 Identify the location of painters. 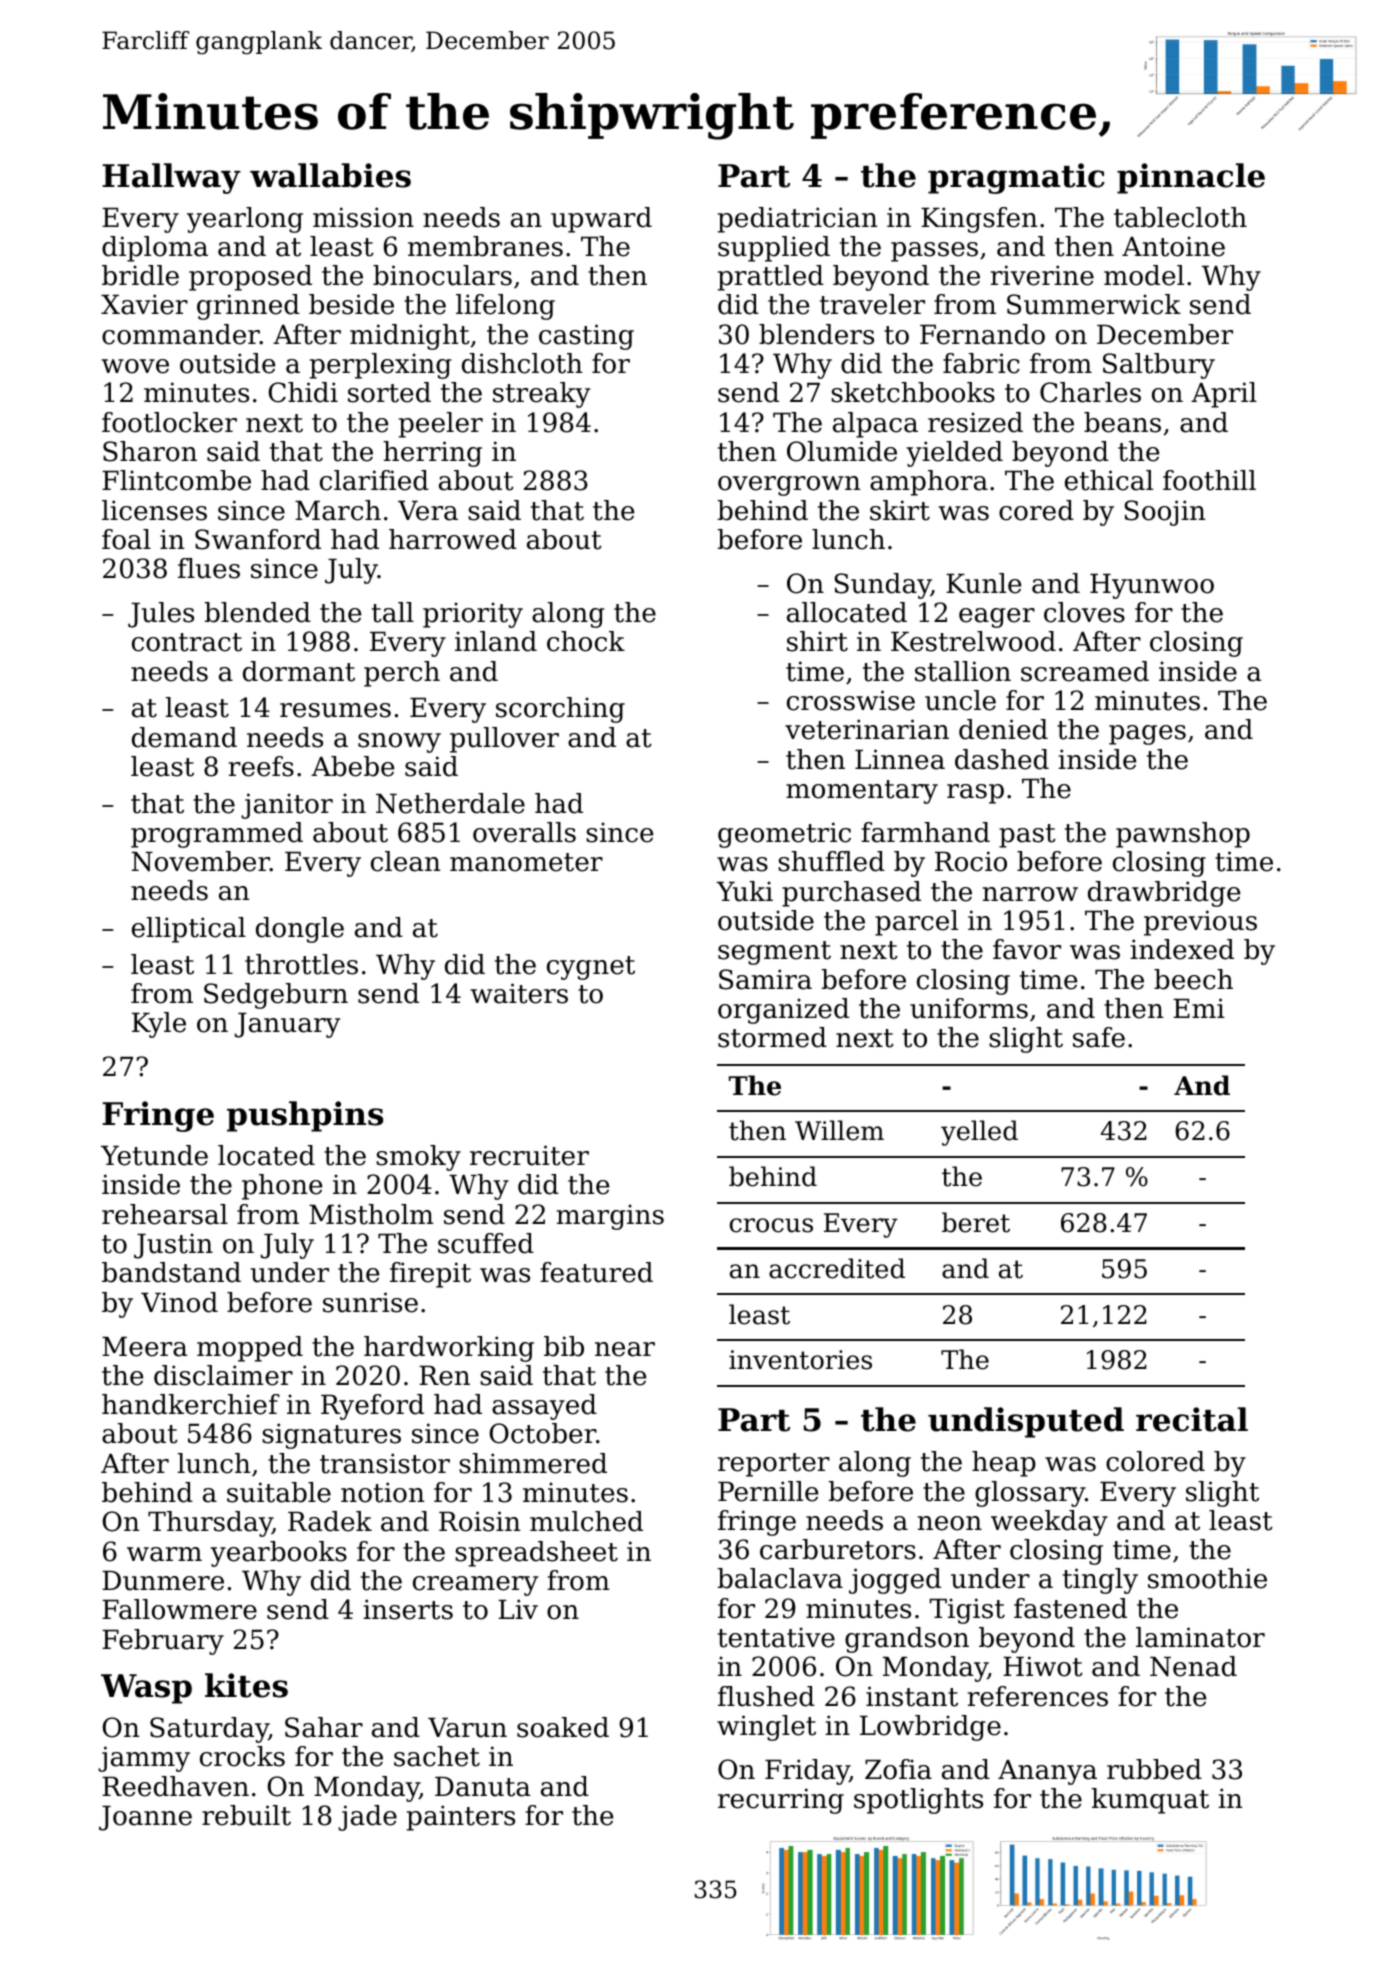
(461, 1818).
